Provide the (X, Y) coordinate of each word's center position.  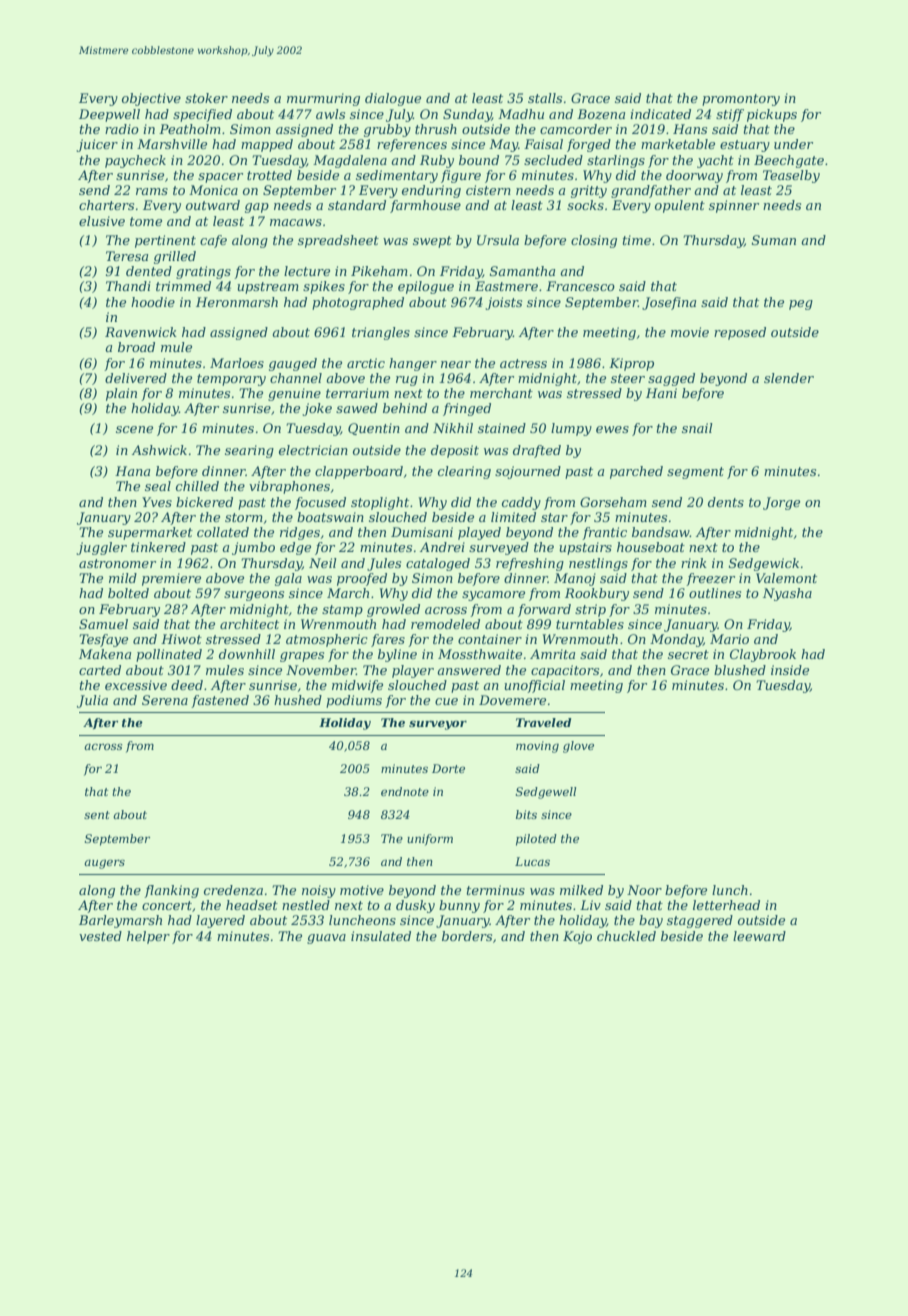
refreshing (530, 564)
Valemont (786, 578)
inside (790, 670)
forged (589, 145)
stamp (342, 611)
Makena (105, 654)
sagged (671, 379)
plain (121, 394)
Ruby (437, 161)
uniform (430, 840)
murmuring (323, 99)
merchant (501, 393)
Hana (132, 471)
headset (252, 905)
